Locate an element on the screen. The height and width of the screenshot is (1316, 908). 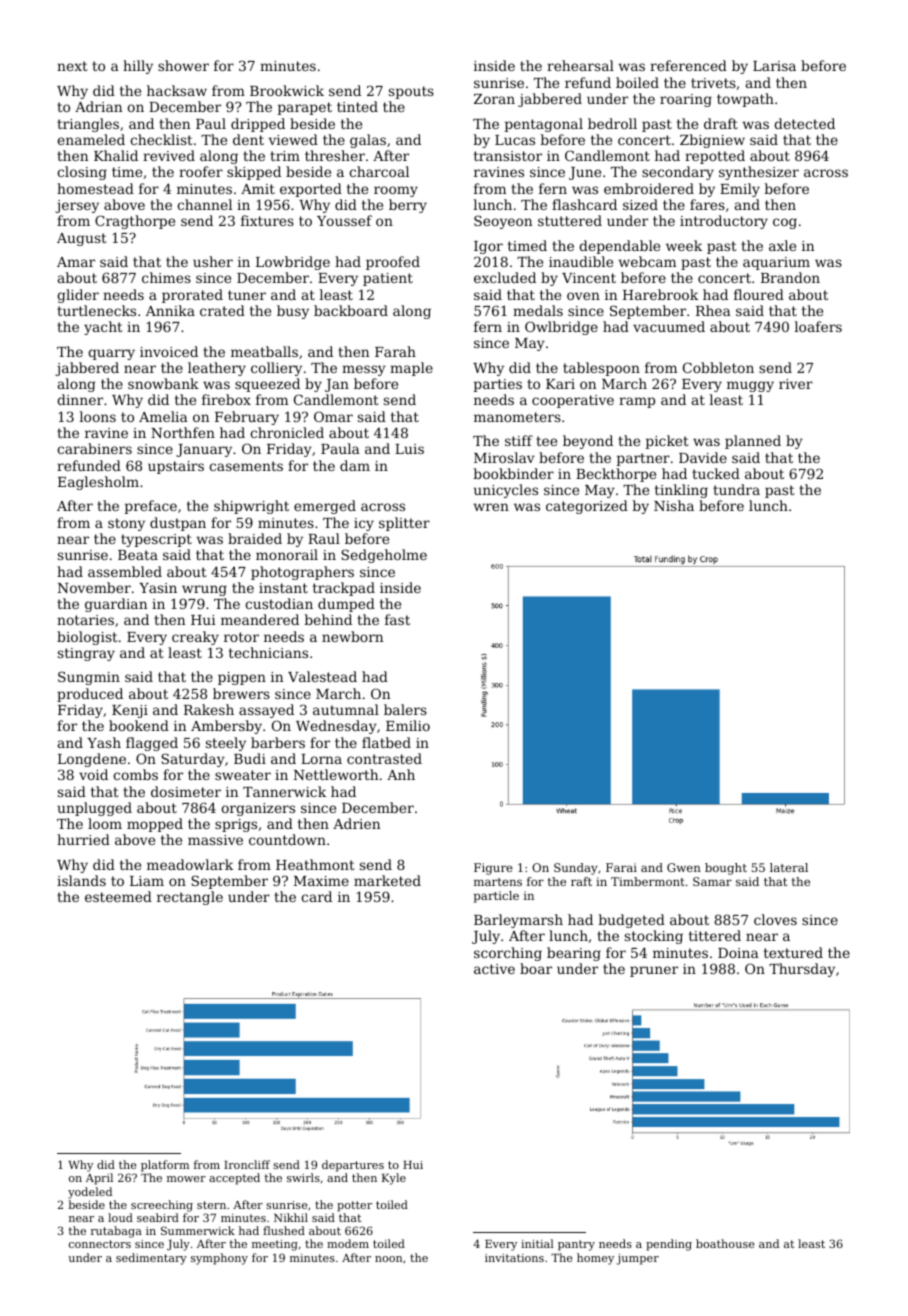
textured is located at coordinates (793, 952).
